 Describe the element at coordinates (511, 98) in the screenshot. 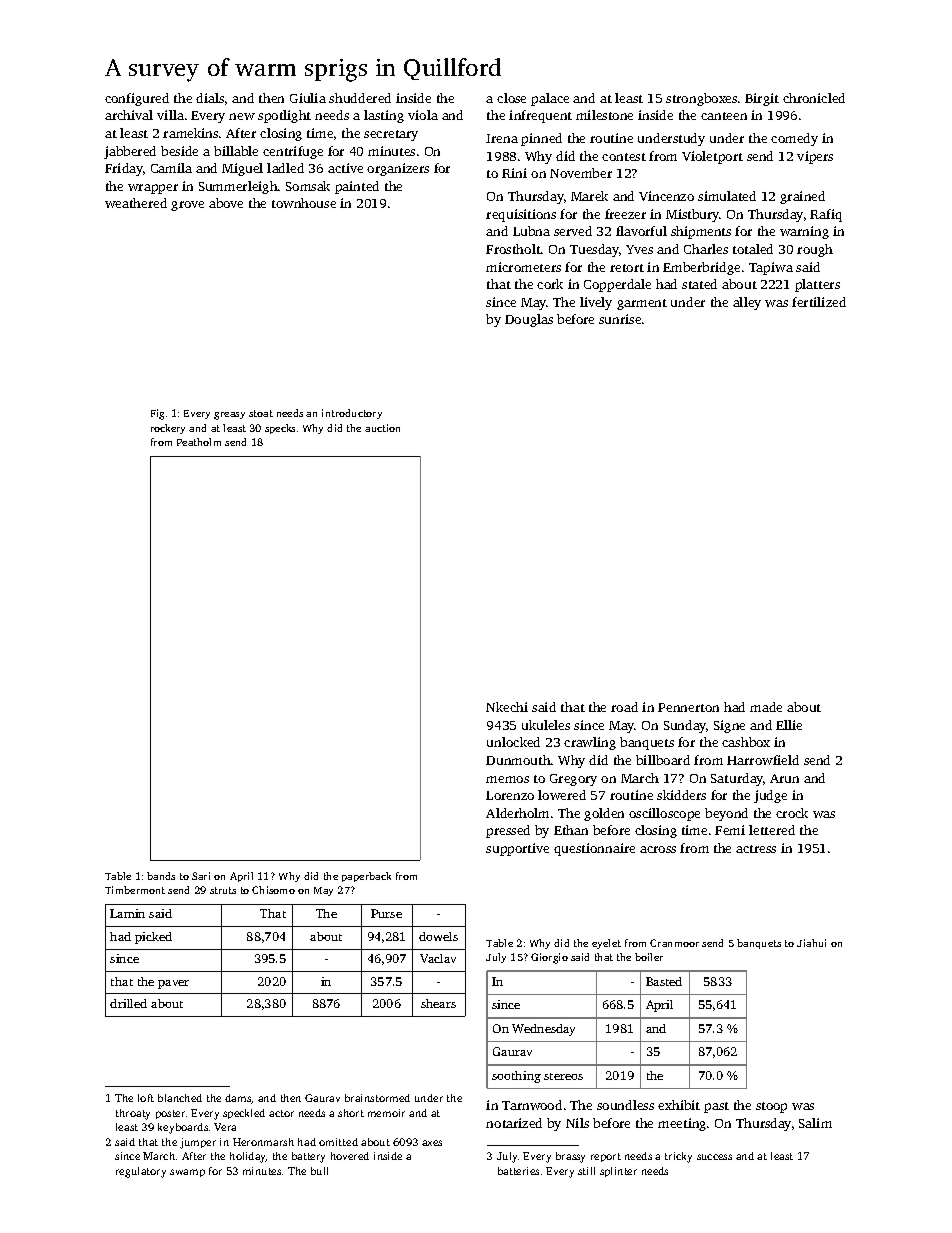

I see `close` at that location.
